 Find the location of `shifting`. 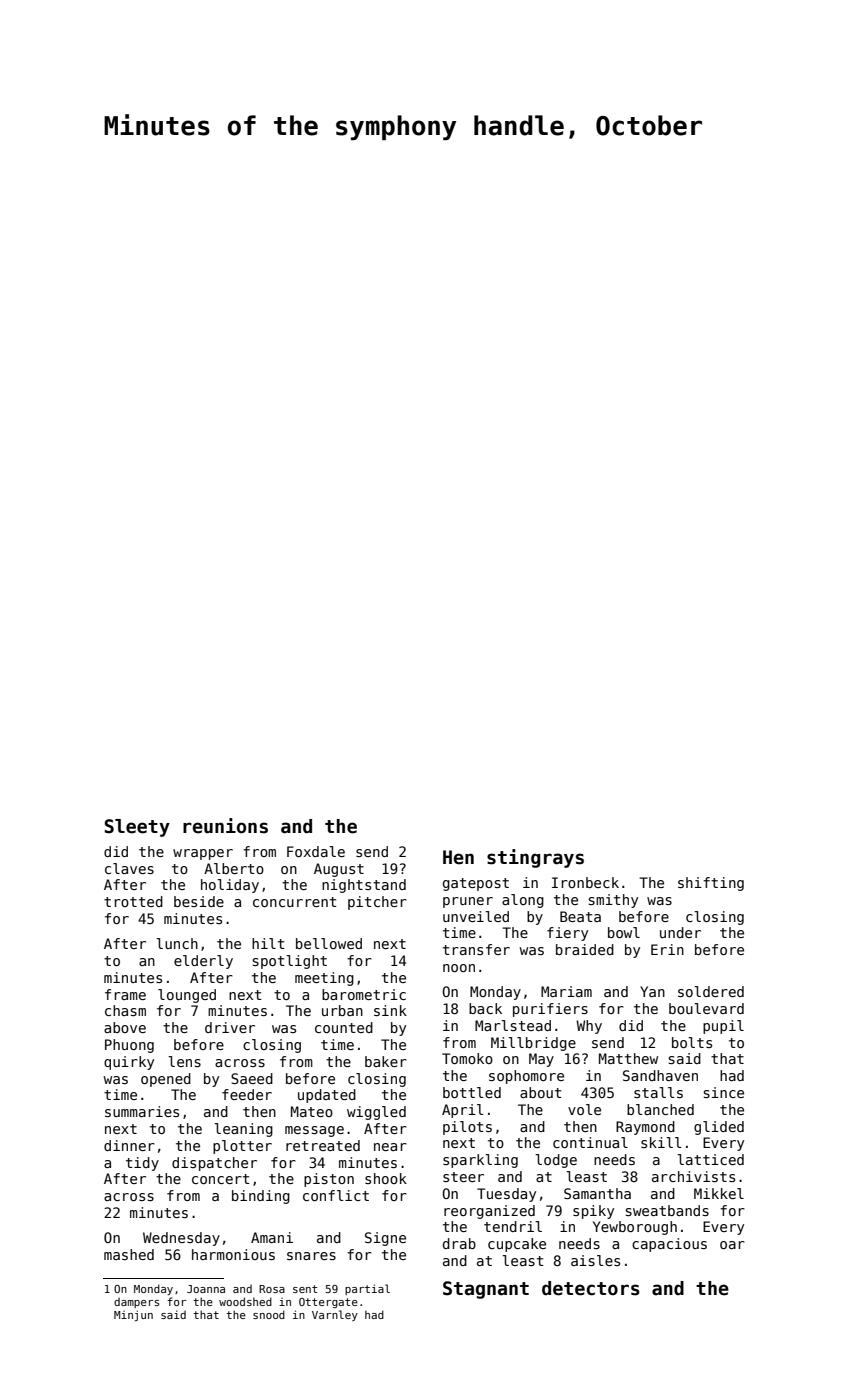

shifting is located at coordinates (711, 884).
